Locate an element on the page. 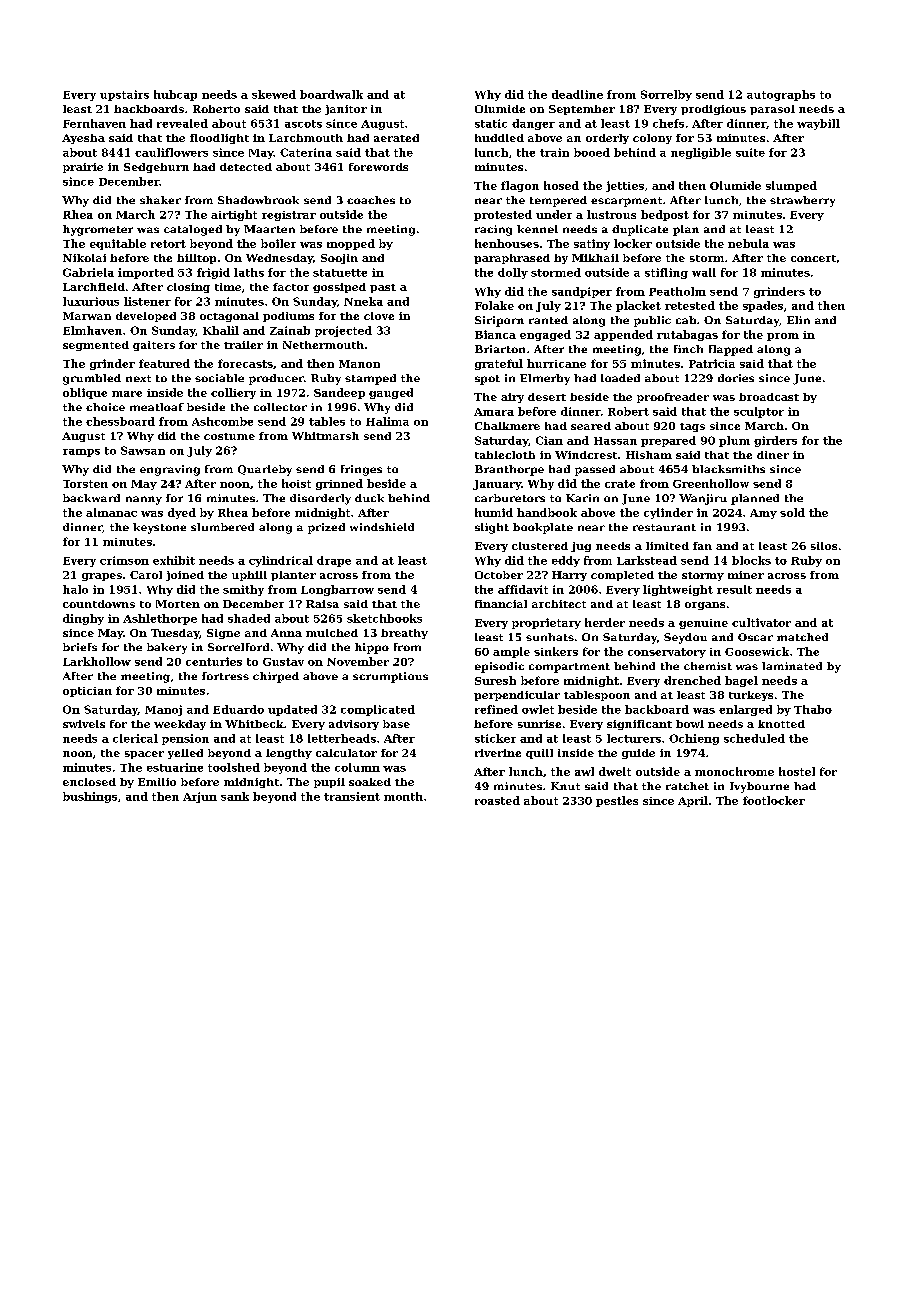  updated is located at coordinates (292, 710).
